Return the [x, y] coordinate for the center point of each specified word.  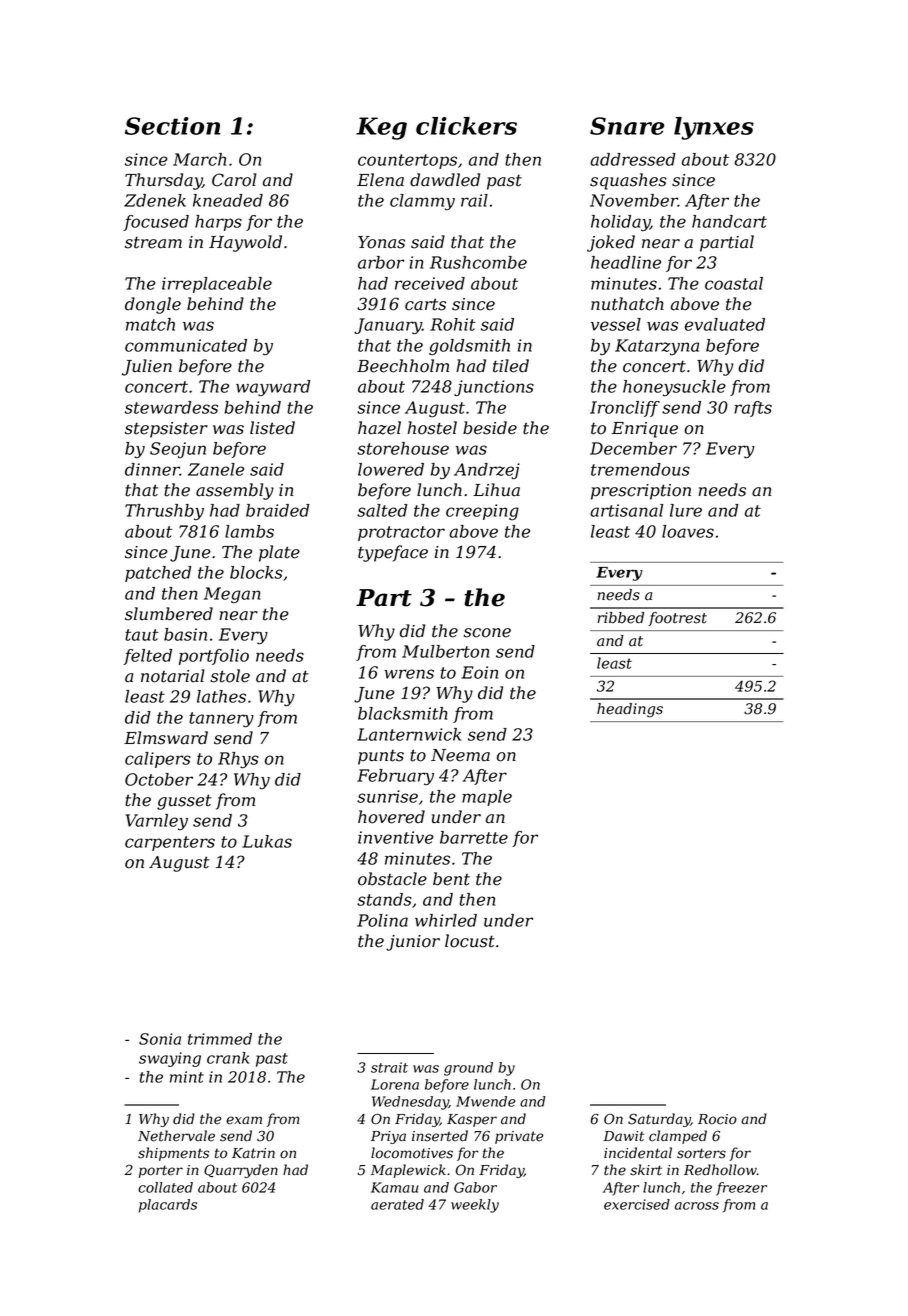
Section [173, 126]
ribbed [620, 618]
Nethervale [176, 1136]
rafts [753, 409]
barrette [474, 837]
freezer [741, 1189]
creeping [482, 512]
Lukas [267, 841]
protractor [401, 533]
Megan [232, 595]
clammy [422, 202]
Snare [627, 126]
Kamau [394, 1187]
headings [630, 710]
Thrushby [164, 512]
